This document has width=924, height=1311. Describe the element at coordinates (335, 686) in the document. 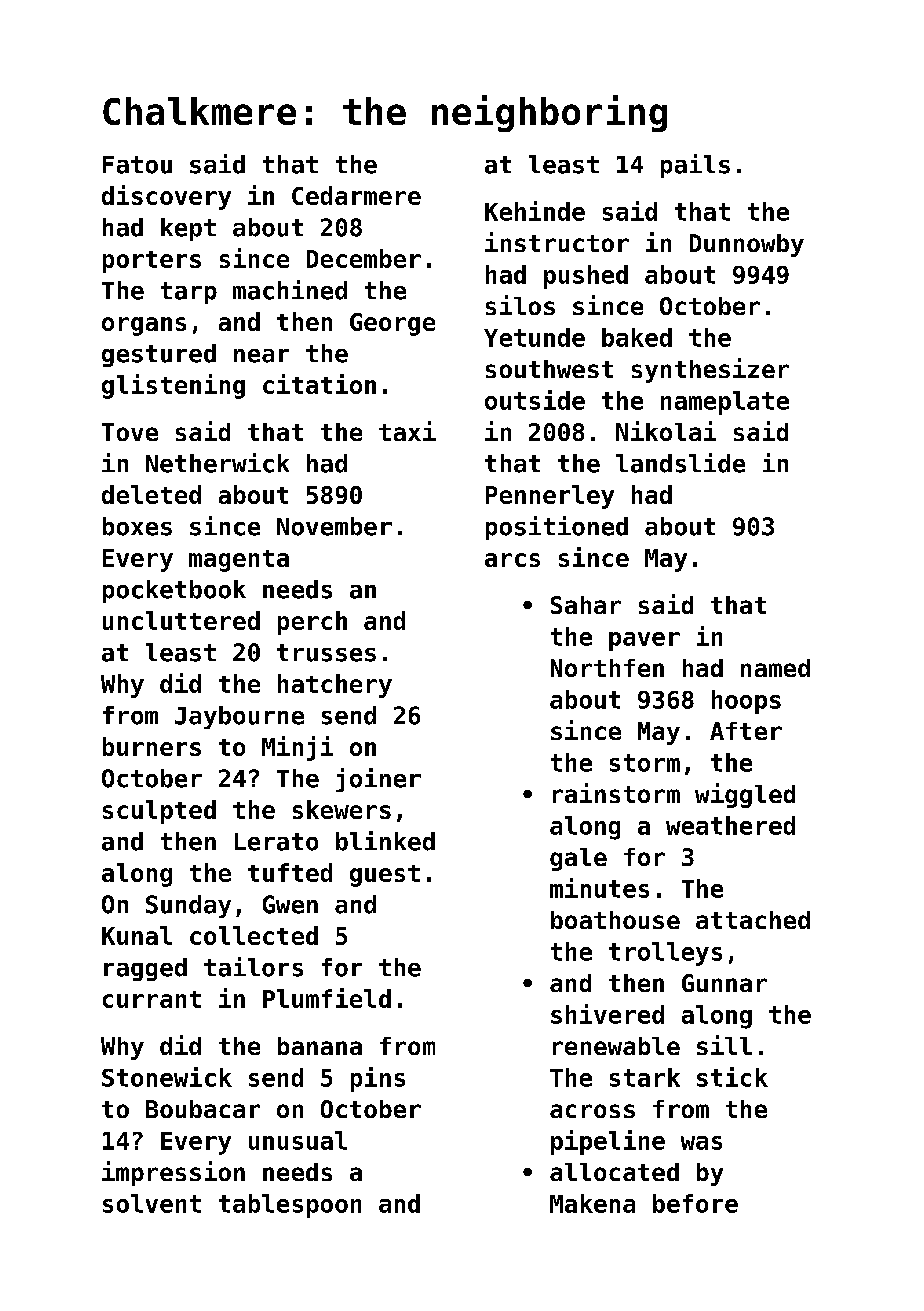

I see `hatchery` at that location.
